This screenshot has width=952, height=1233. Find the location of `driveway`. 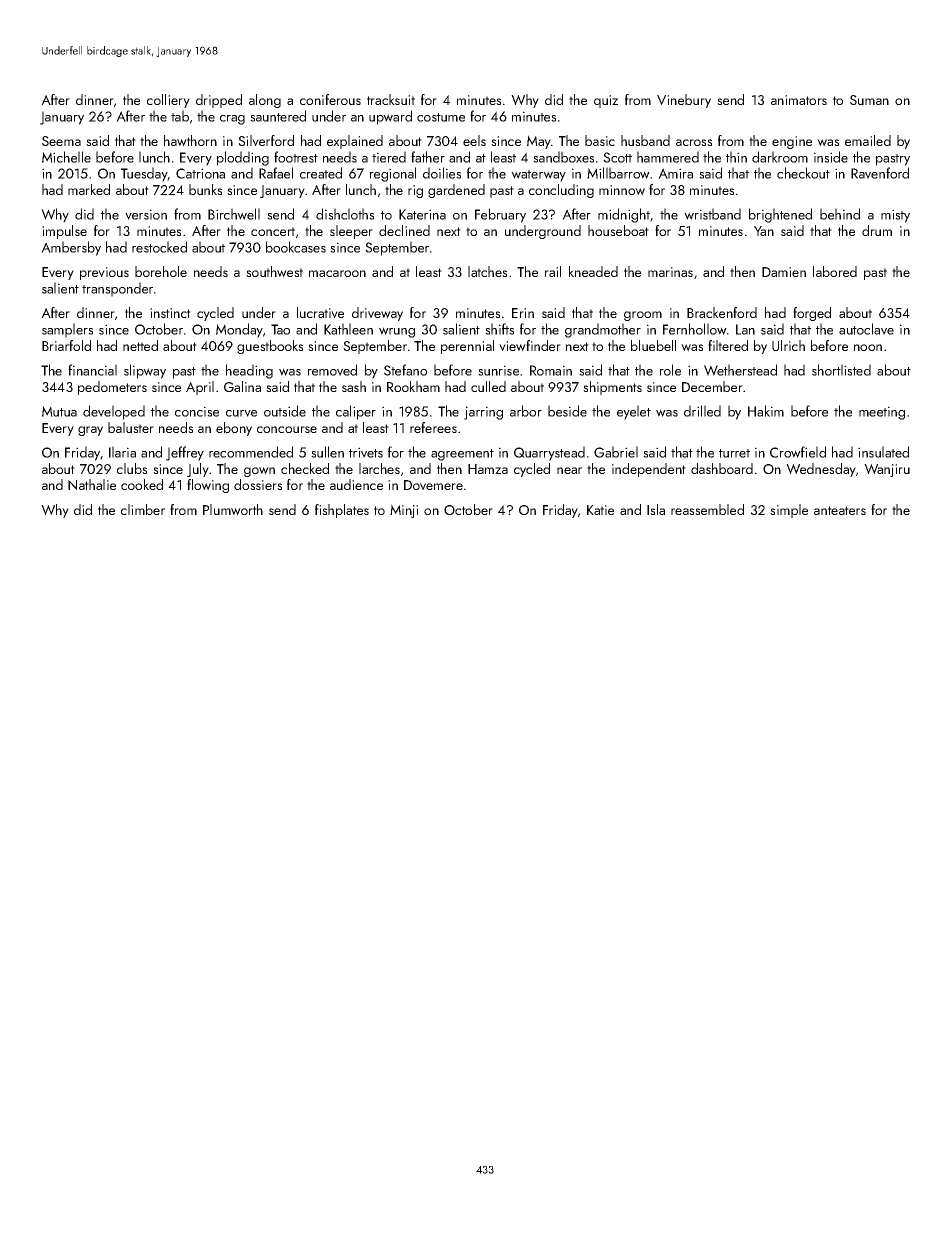

driveway is located at coordinates (377, 314).
